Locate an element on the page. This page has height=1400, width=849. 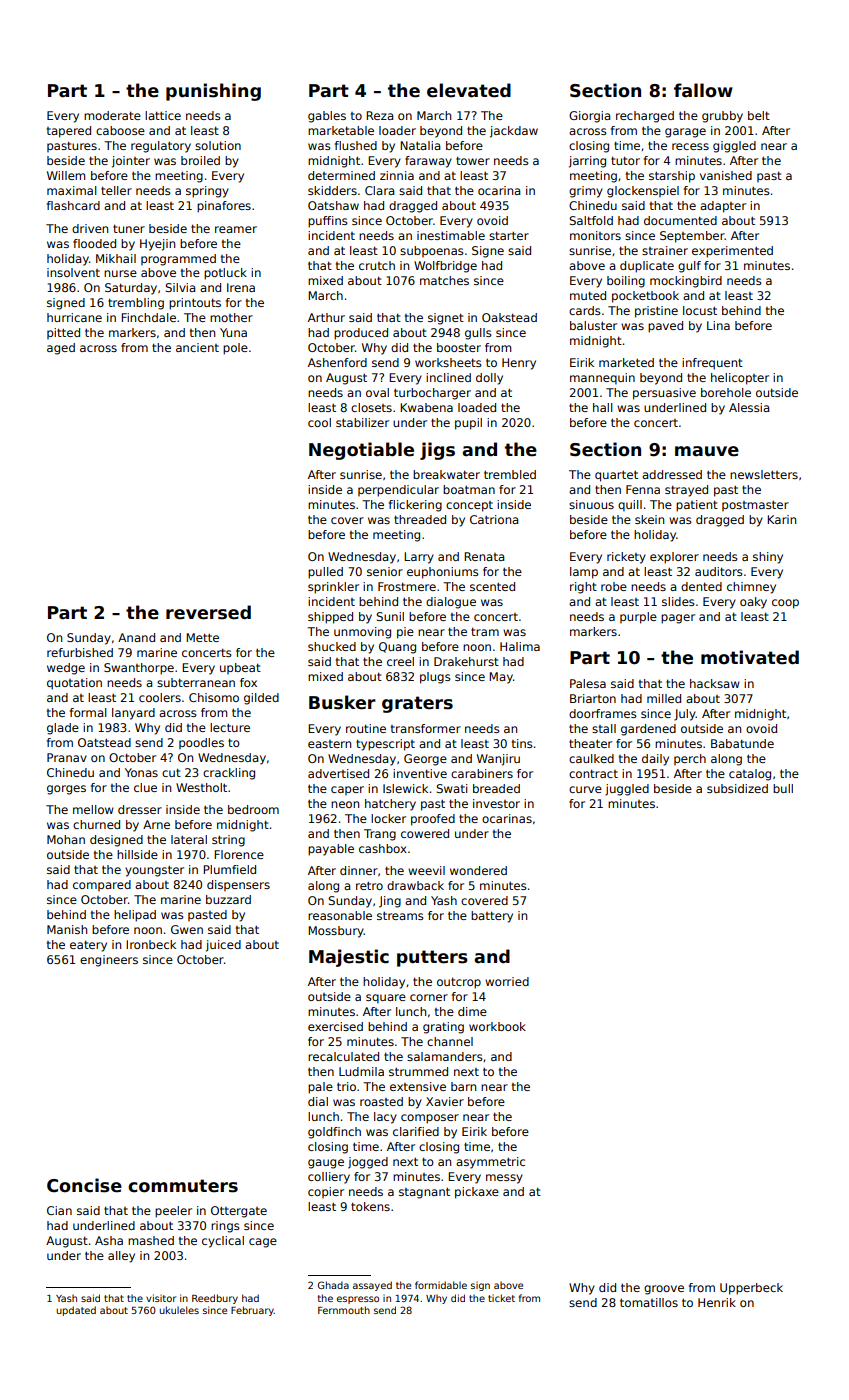
hurricane is located at coordinates (74, 317).
